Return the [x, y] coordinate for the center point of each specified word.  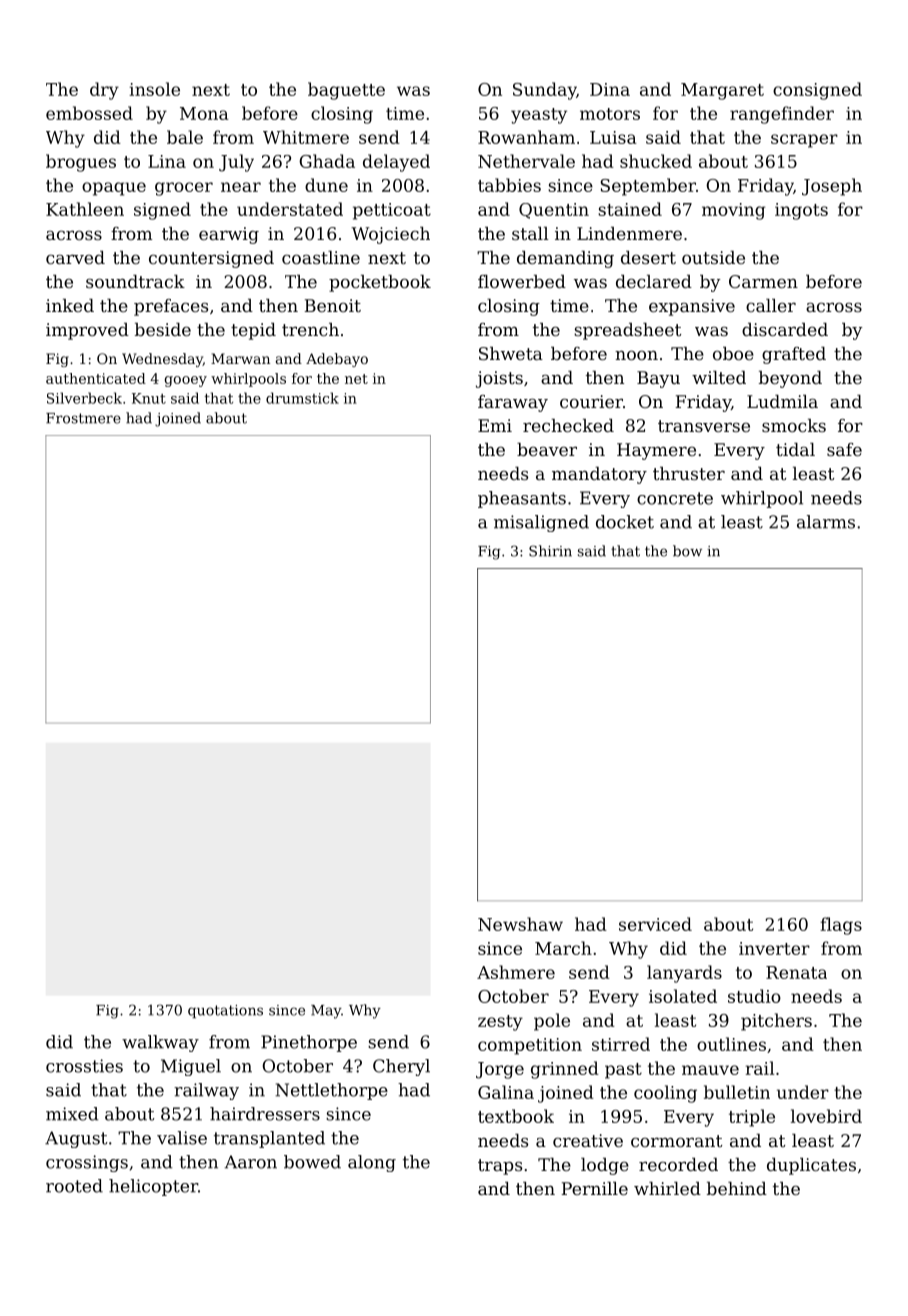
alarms [826, 522]
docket [625, 522]
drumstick [302, 398]
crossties [84, 1066]
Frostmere [83, 418]
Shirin [550, 551]
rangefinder [782, 115]
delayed [396, 163]
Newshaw [520, 924]
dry [104, 91]
